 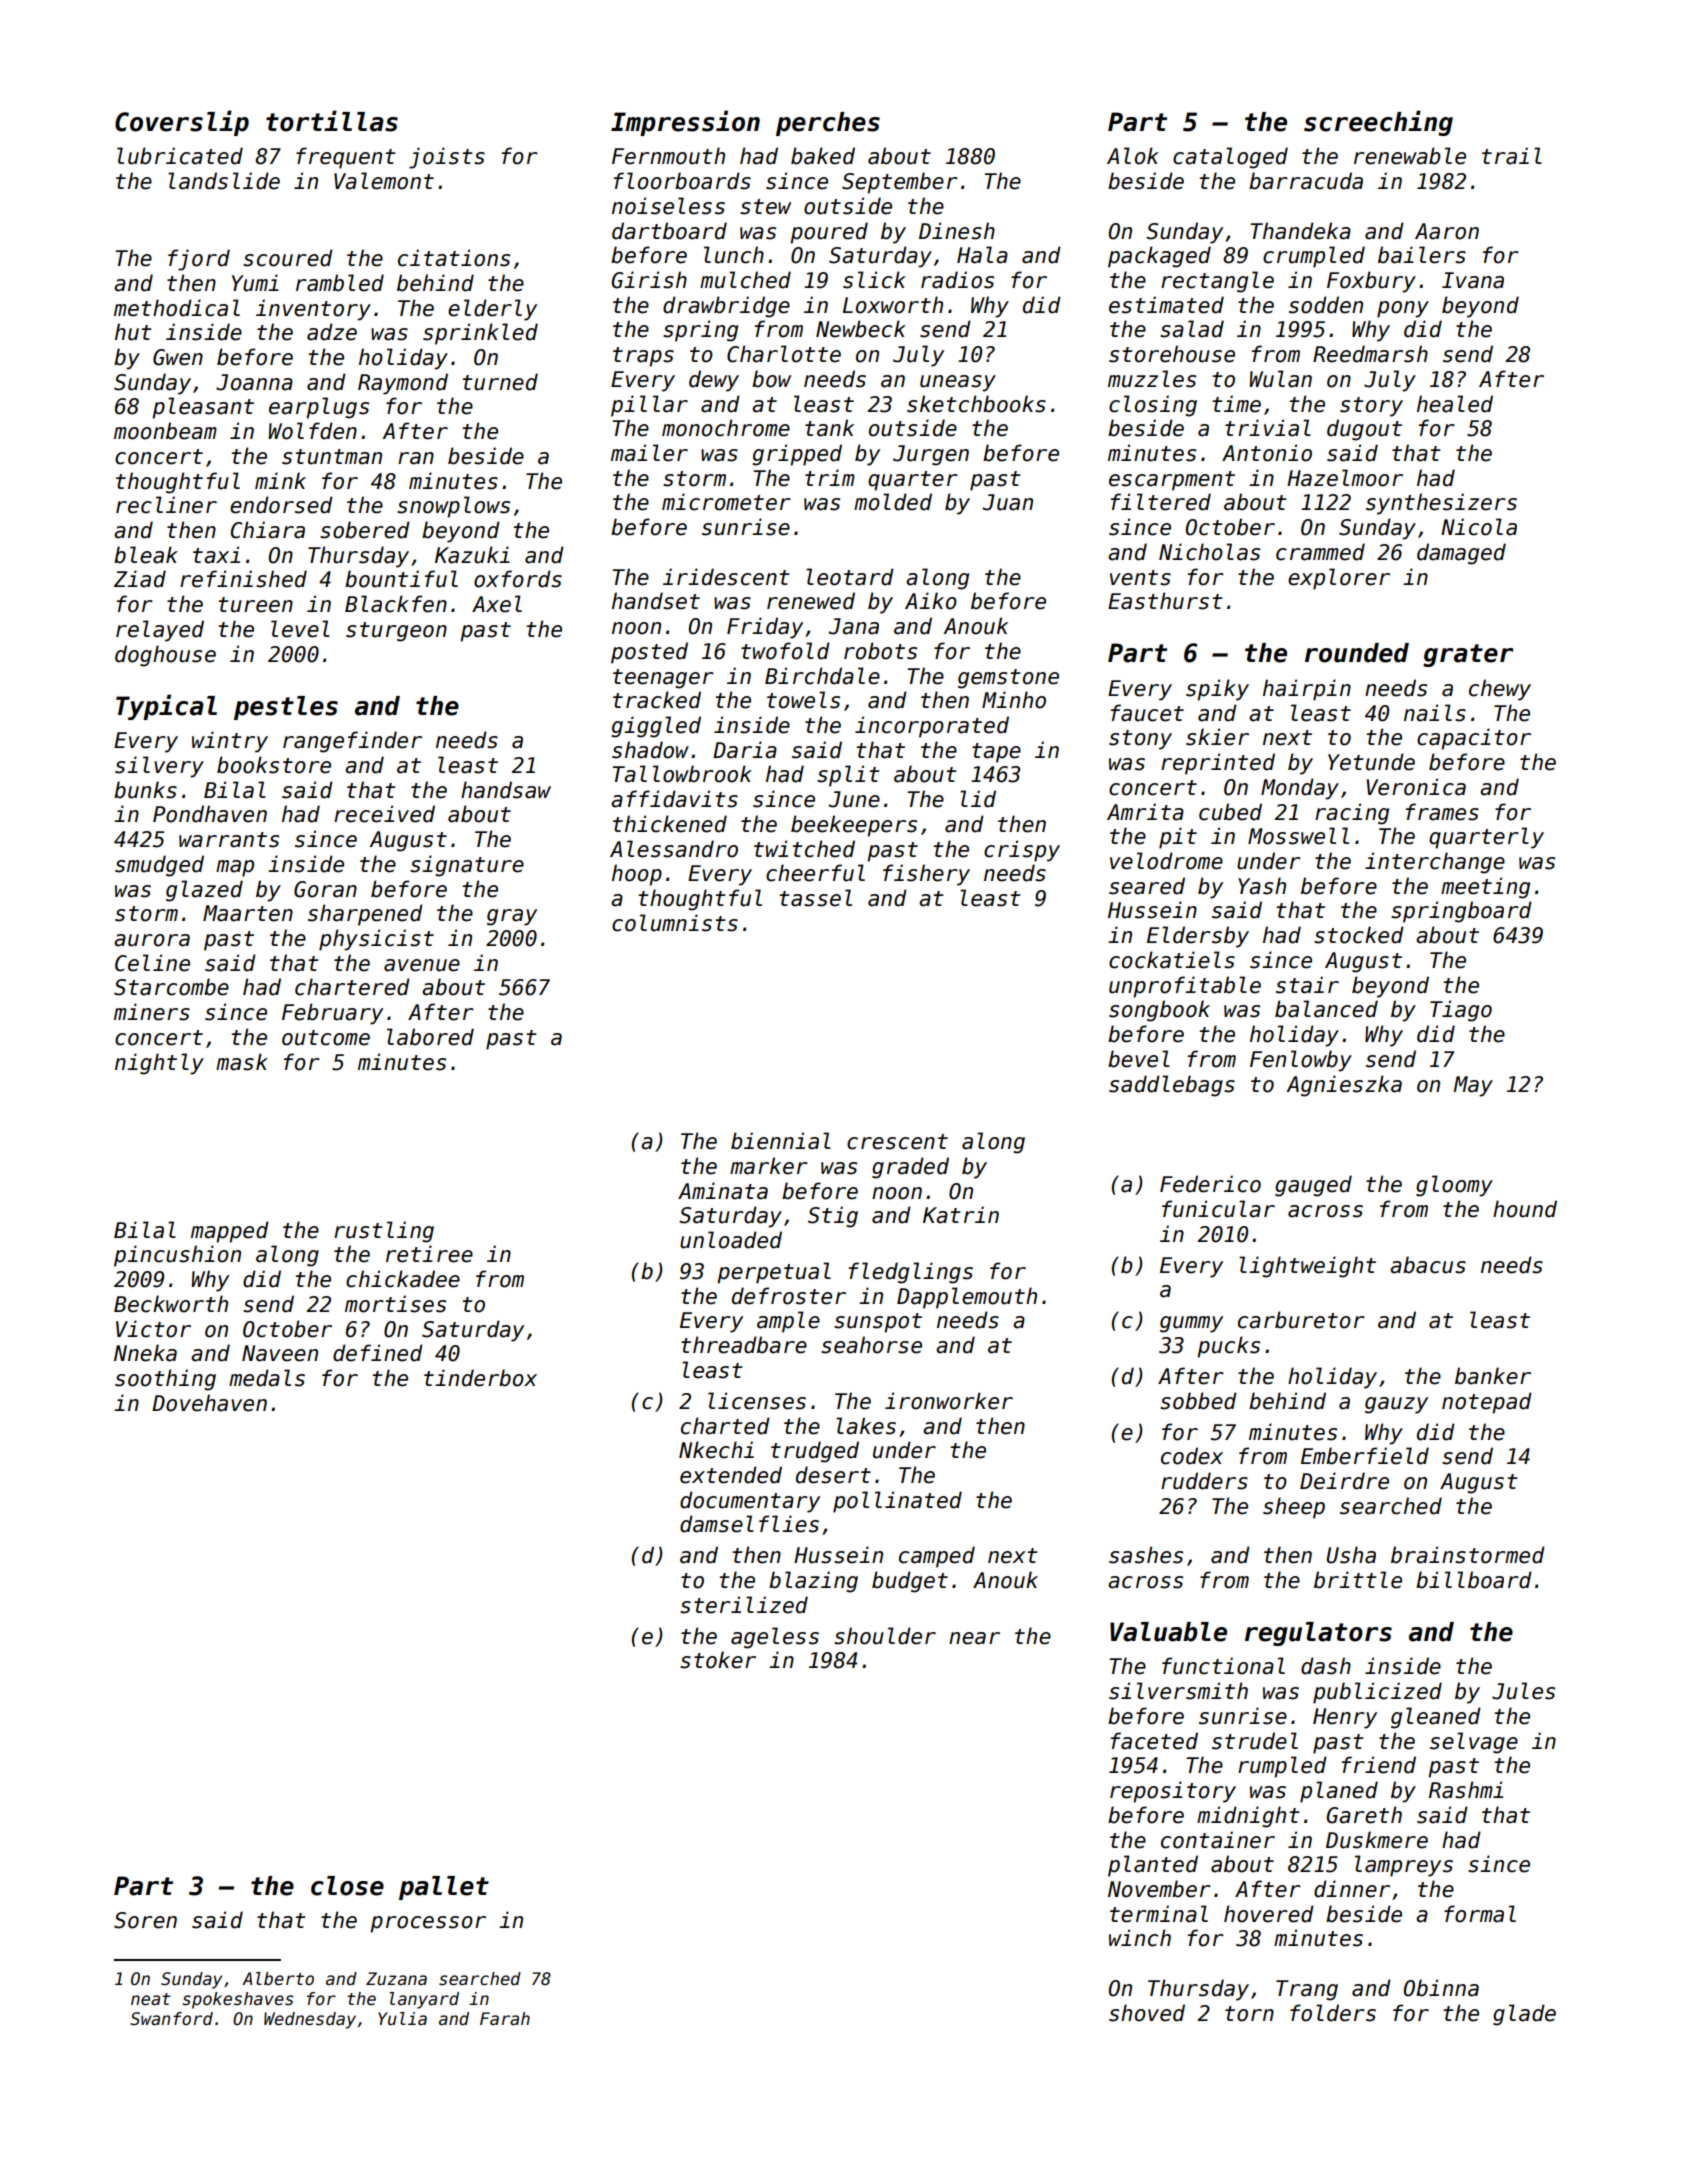 What do you see at coordinates (182, 123) in the screenshot?
I see `Coverslip` at bounding box center [182, 123].
